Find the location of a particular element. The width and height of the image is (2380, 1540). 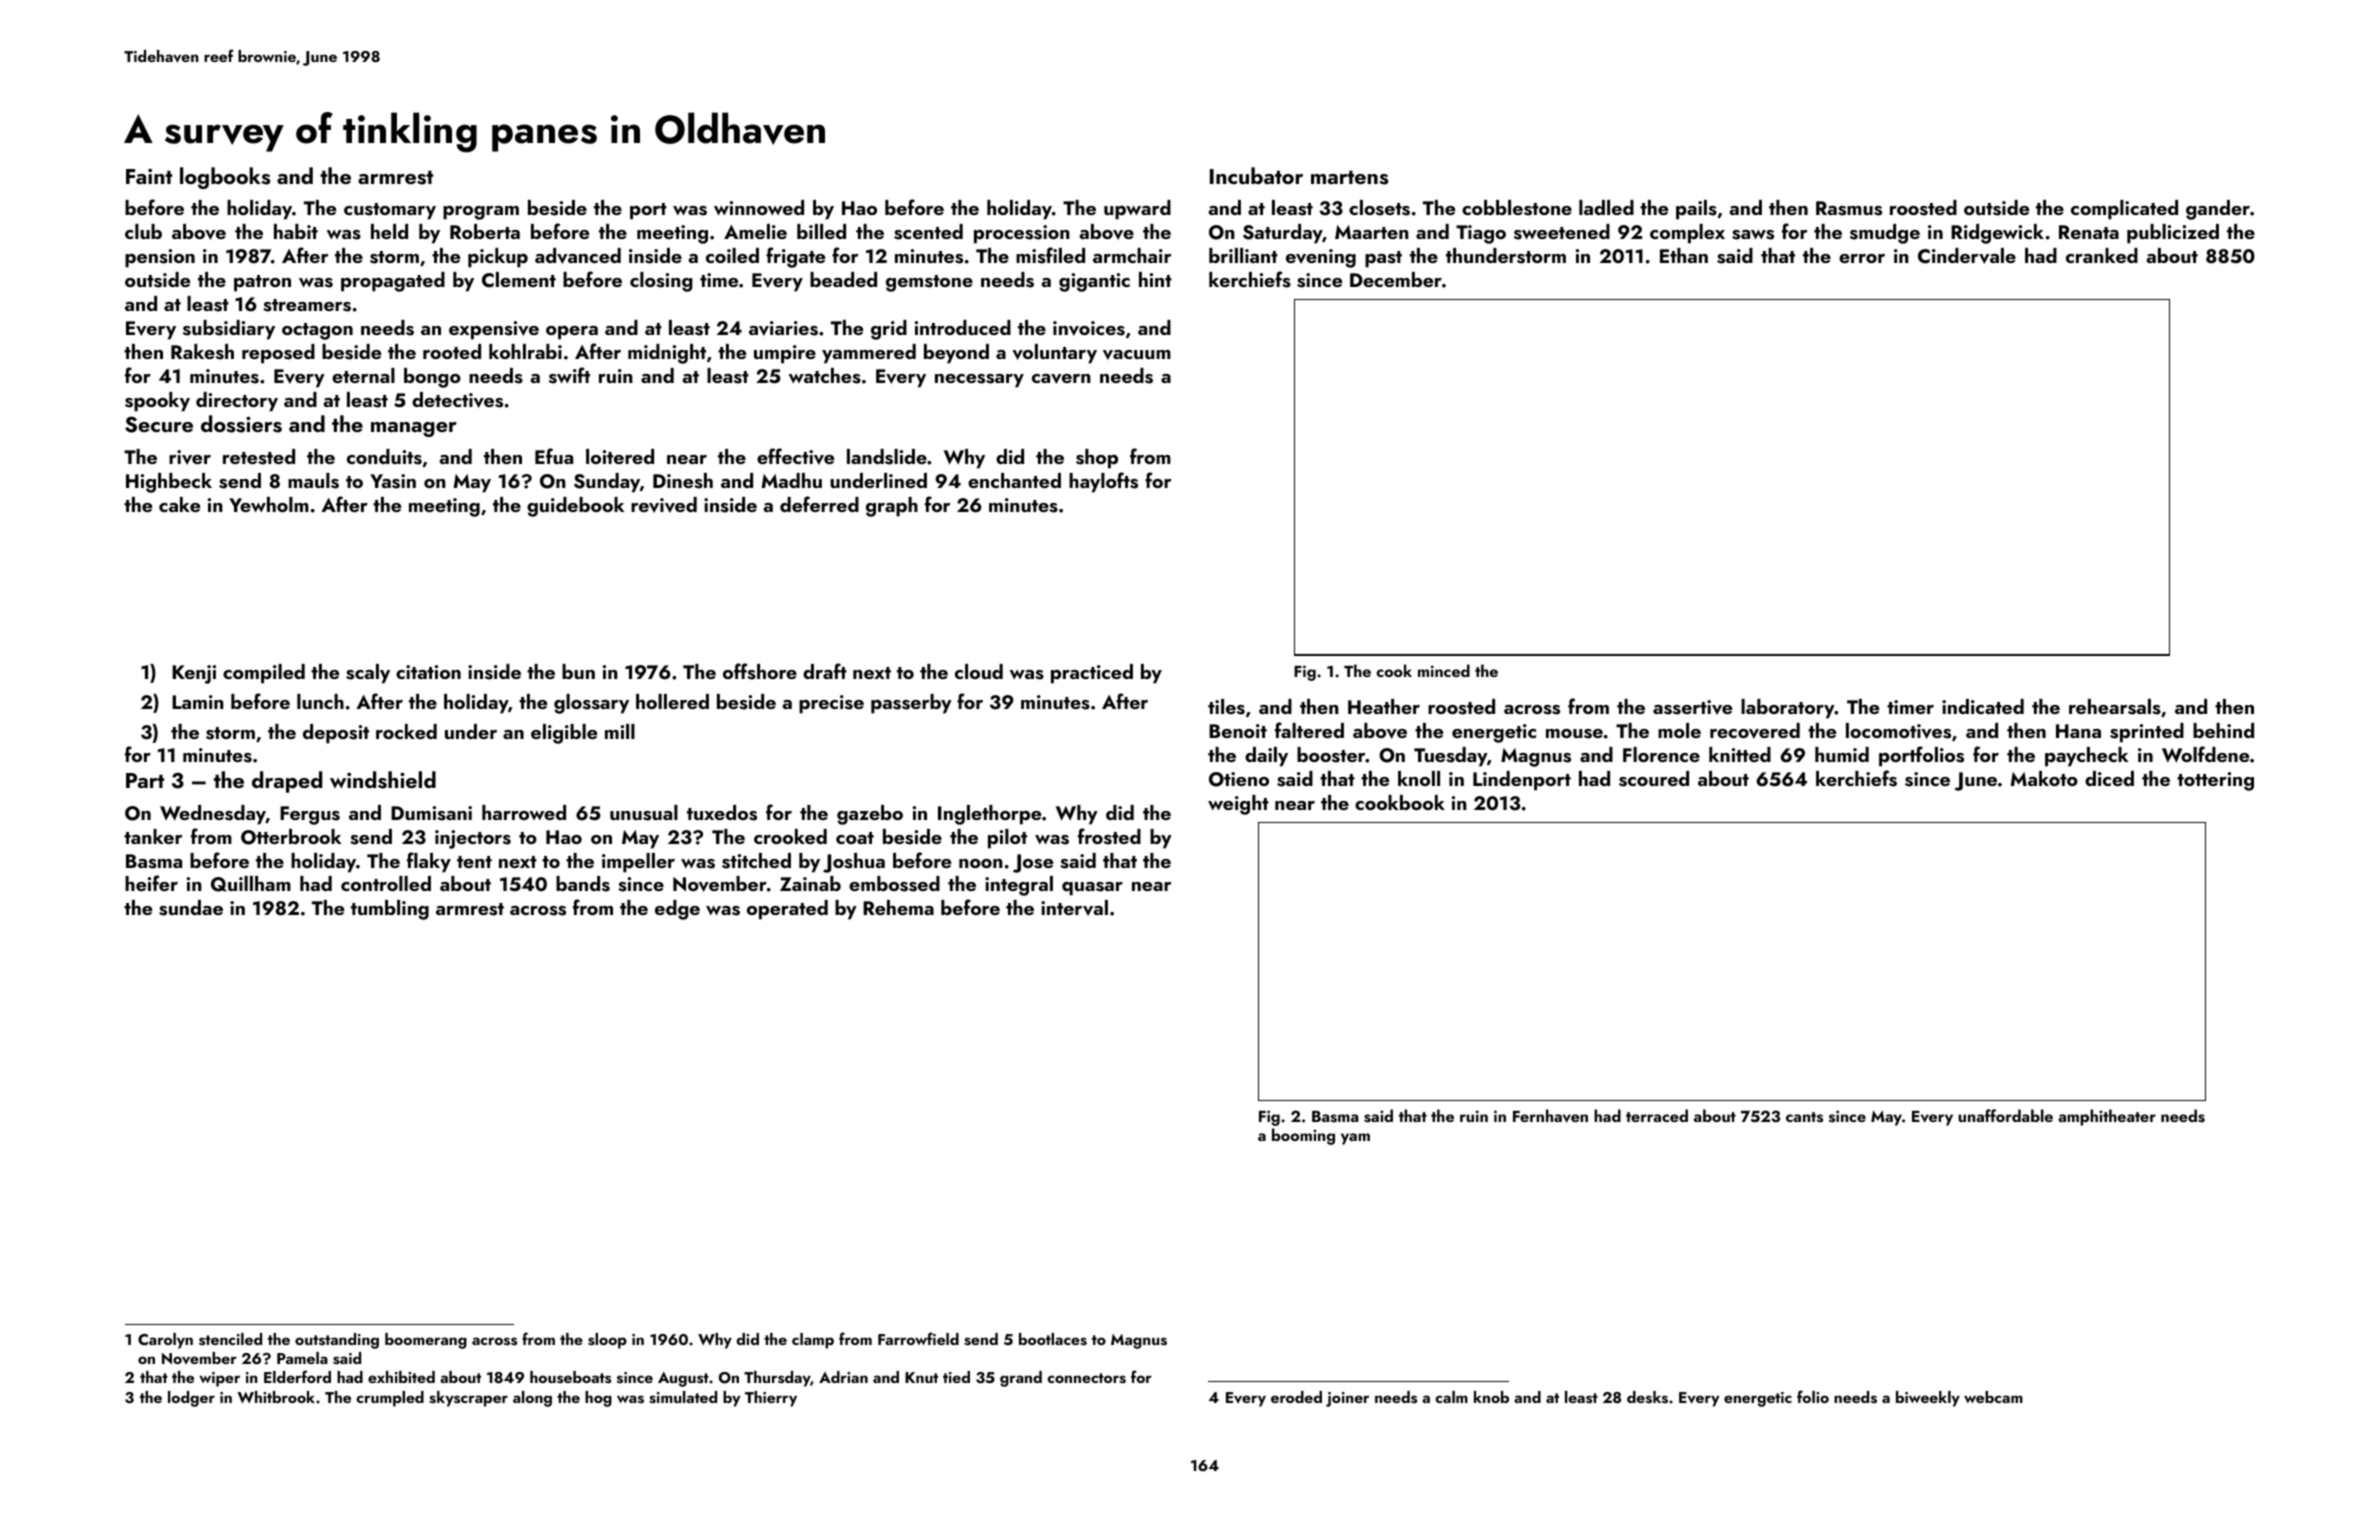

outstanding is located at coordinates (337, 1341).
